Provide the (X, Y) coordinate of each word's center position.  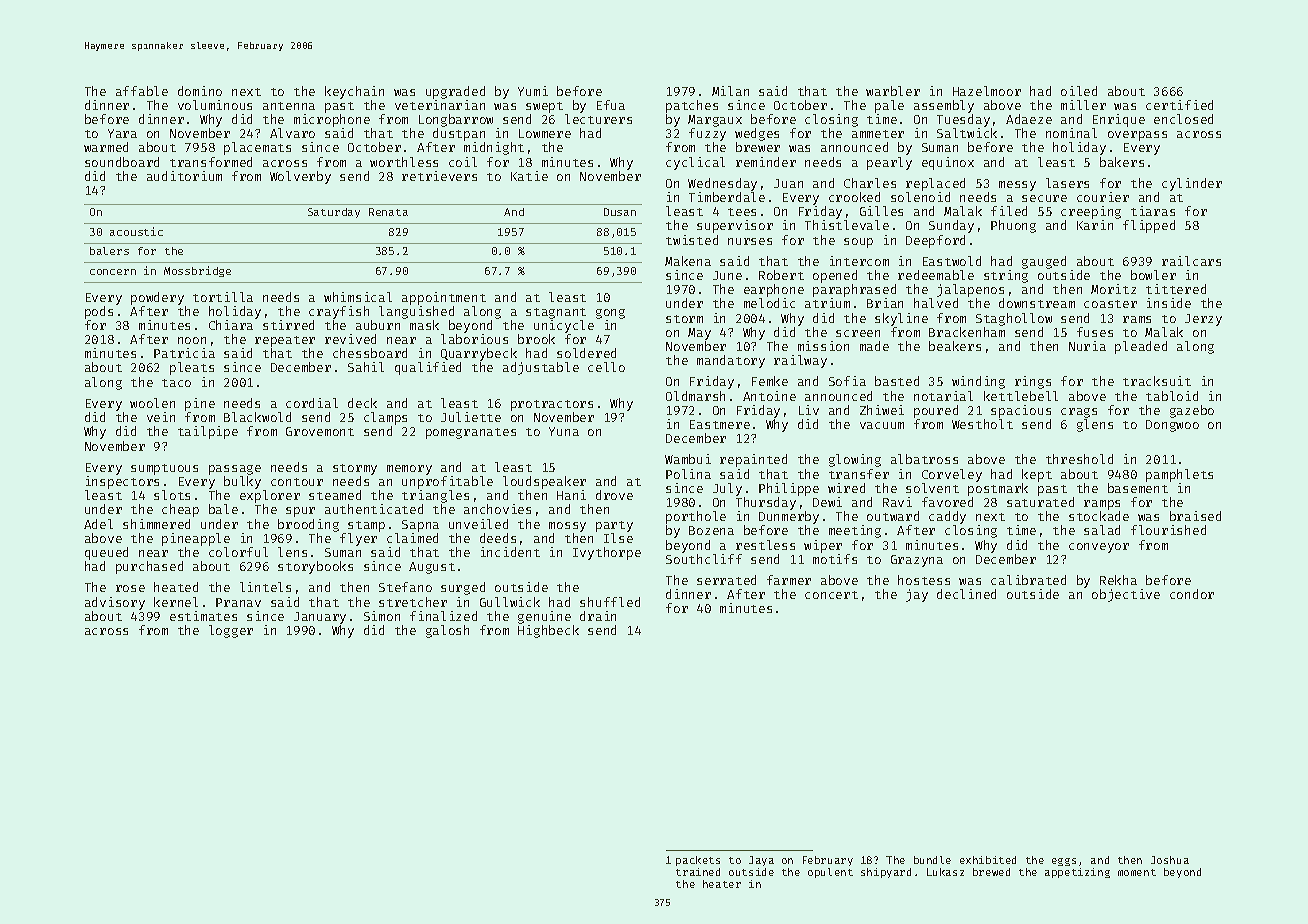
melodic (769, 303)
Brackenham (967, 332)
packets (698, 861)
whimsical (358, 297)
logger (231, 631)
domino (200, 91)
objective (1126, 595)
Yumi (533, 91)
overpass (1137, 136)
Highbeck (548, 631)
